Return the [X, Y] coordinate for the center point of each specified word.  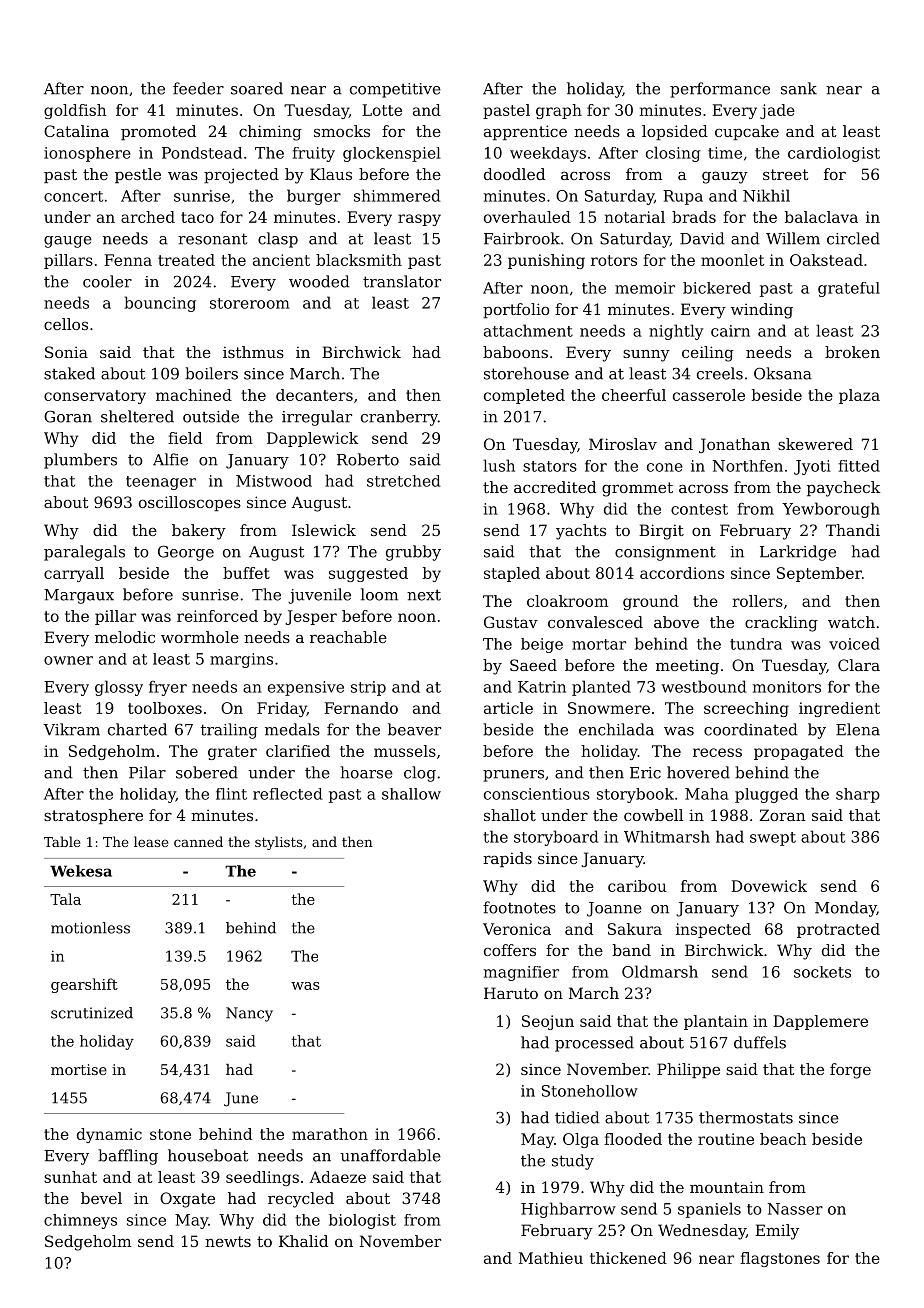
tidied [577, 1117]
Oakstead [826, 260]
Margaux [79, 596]
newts [228, 1241]
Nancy [249, 1014]
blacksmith [359, 260]
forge [850, 1071]
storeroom [250, 303]
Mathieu [551, 1258]
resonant [212, 239]
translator [402, 281]
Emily [777, 1232]
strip [368, 688]
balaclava [821, 217]
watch [851, 622]
